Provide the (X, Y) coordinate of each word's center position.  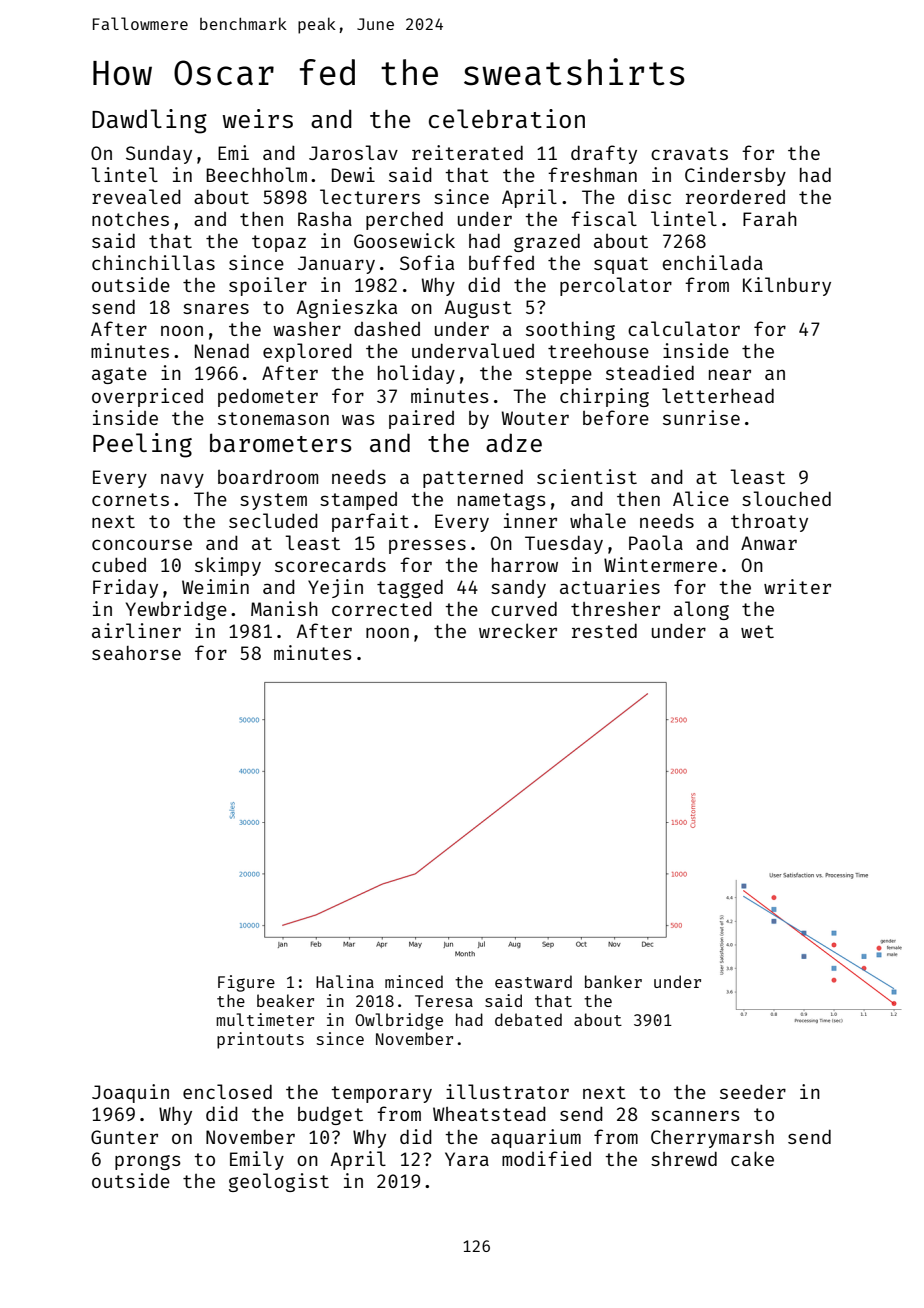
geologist (279, 1182)
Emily (257, 1160)
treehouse (598, 351)
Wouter (535, 418)
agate (119, 375)
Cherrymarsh (712, 1139)
